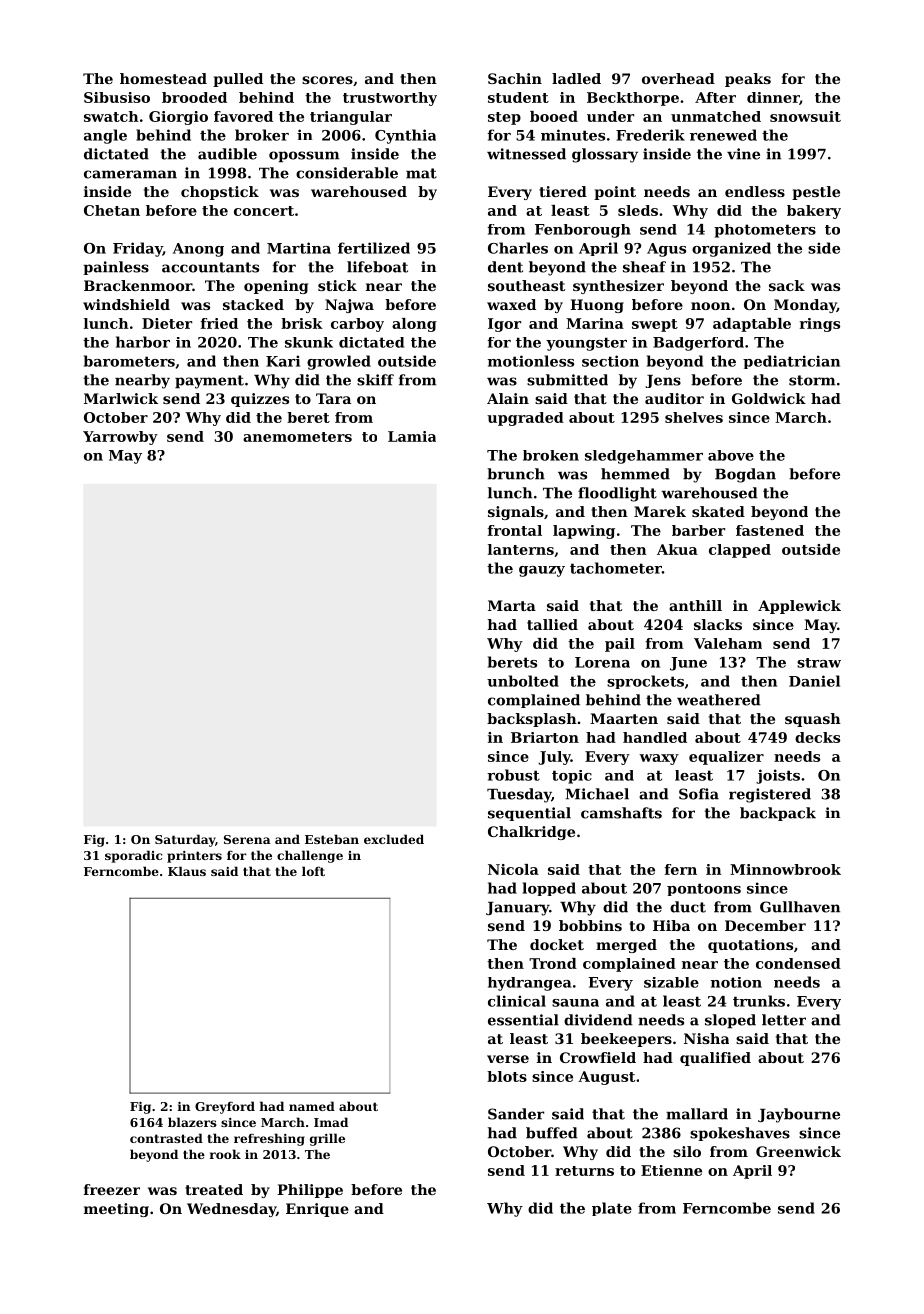 Image resolution: width=924 pixels, height=1314 pixels. I want to click on pestle, so click(816, 193).
